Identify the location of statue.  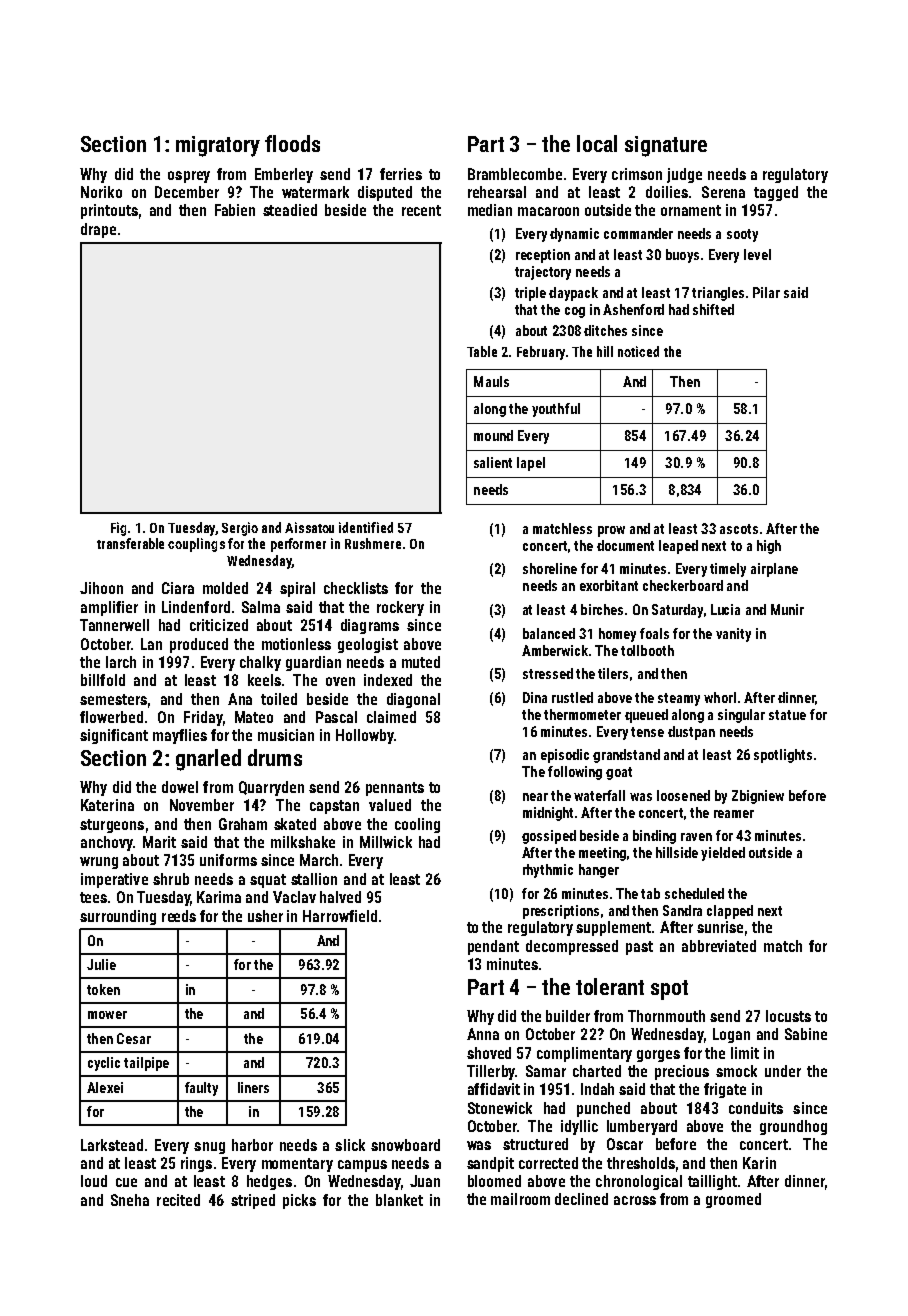
(787, 715).
